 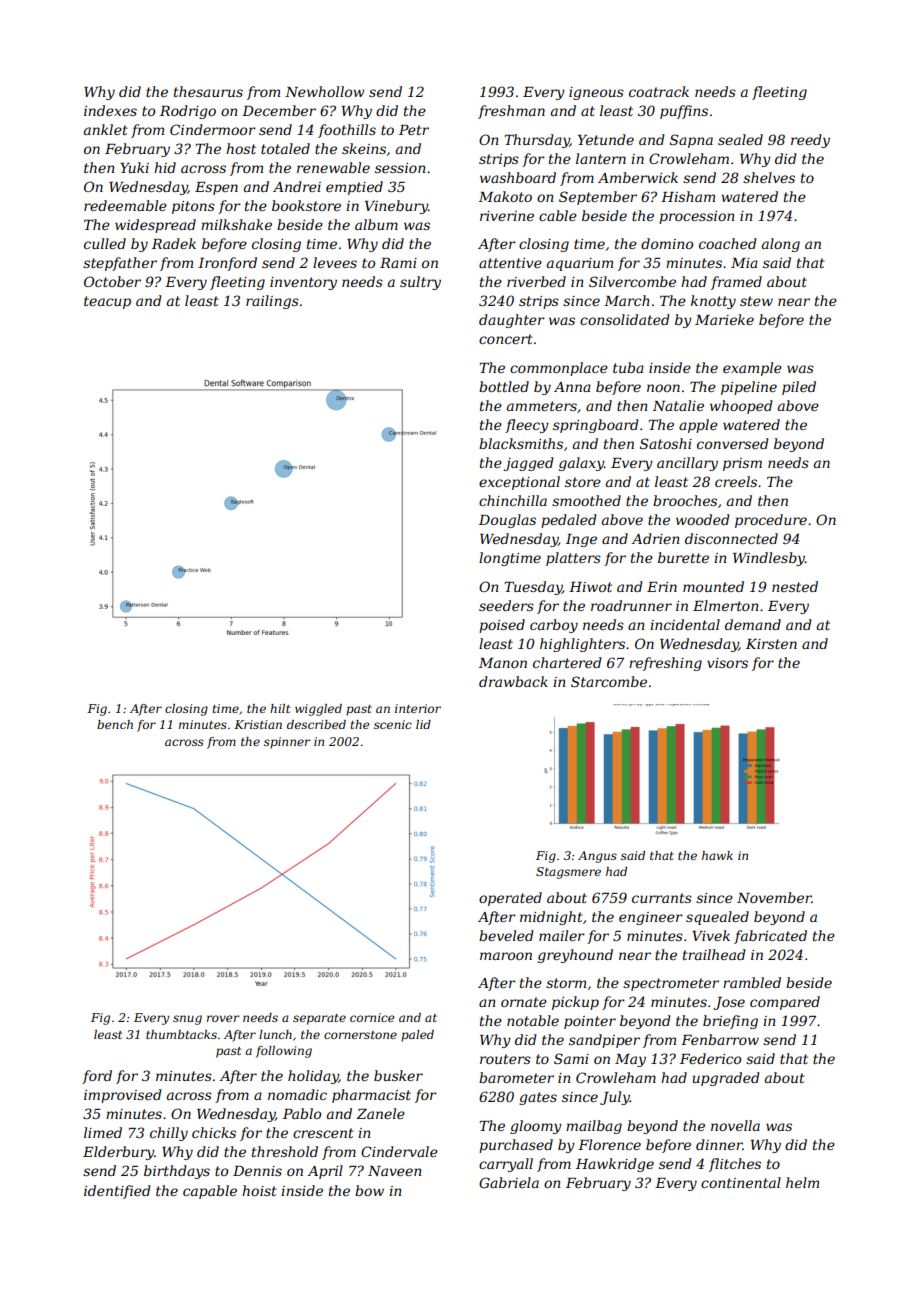 What do you see at coordinates (208, 91) in the page?
I see `thesaurus` at bounding box center [208, 91].
